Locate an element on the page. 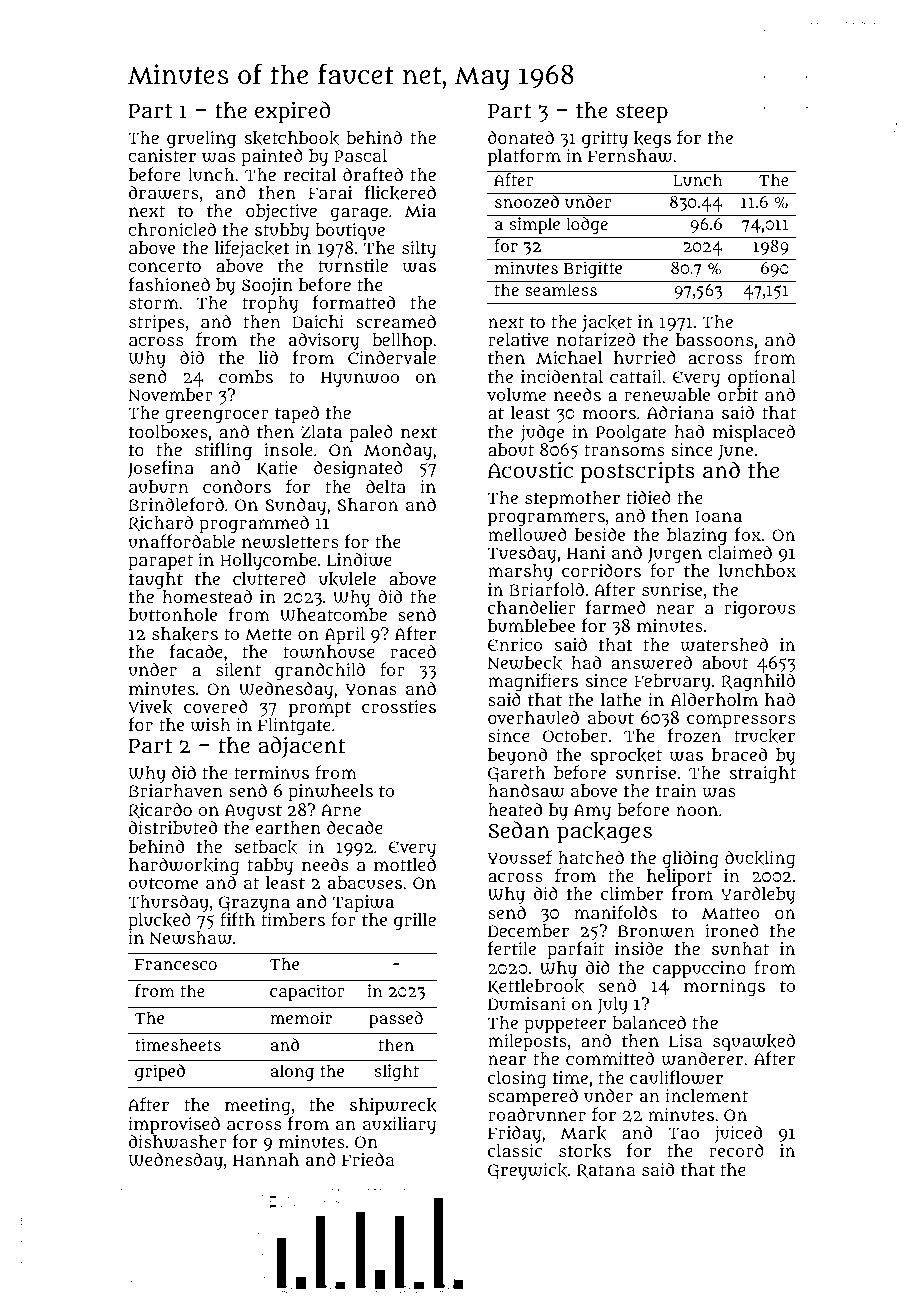 The height and width of the image is (1314, 924). marshy is located at coordinates (520, 572).
